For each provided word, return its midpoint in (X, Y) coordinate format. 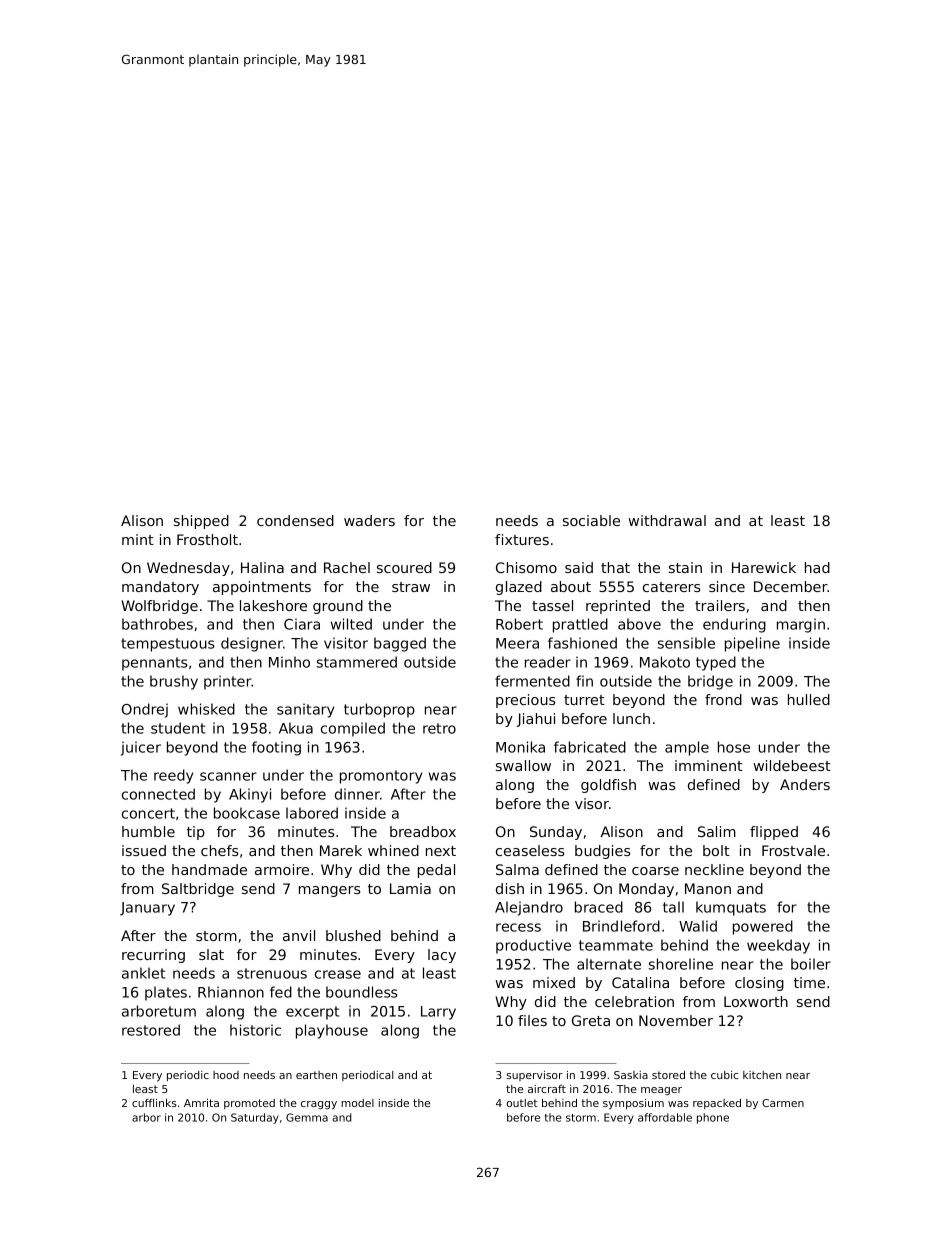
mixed (554, 982)
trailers (720, 605)
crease (338, 974)
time (809, 982)
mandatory (160, 588)
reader (548, 662)
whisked (206, 709)
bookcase (247, 813)
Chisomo (526, 567)
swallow (523, 765)
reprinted (618, 607)
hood (226, 1075)
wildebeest (792, 765)
